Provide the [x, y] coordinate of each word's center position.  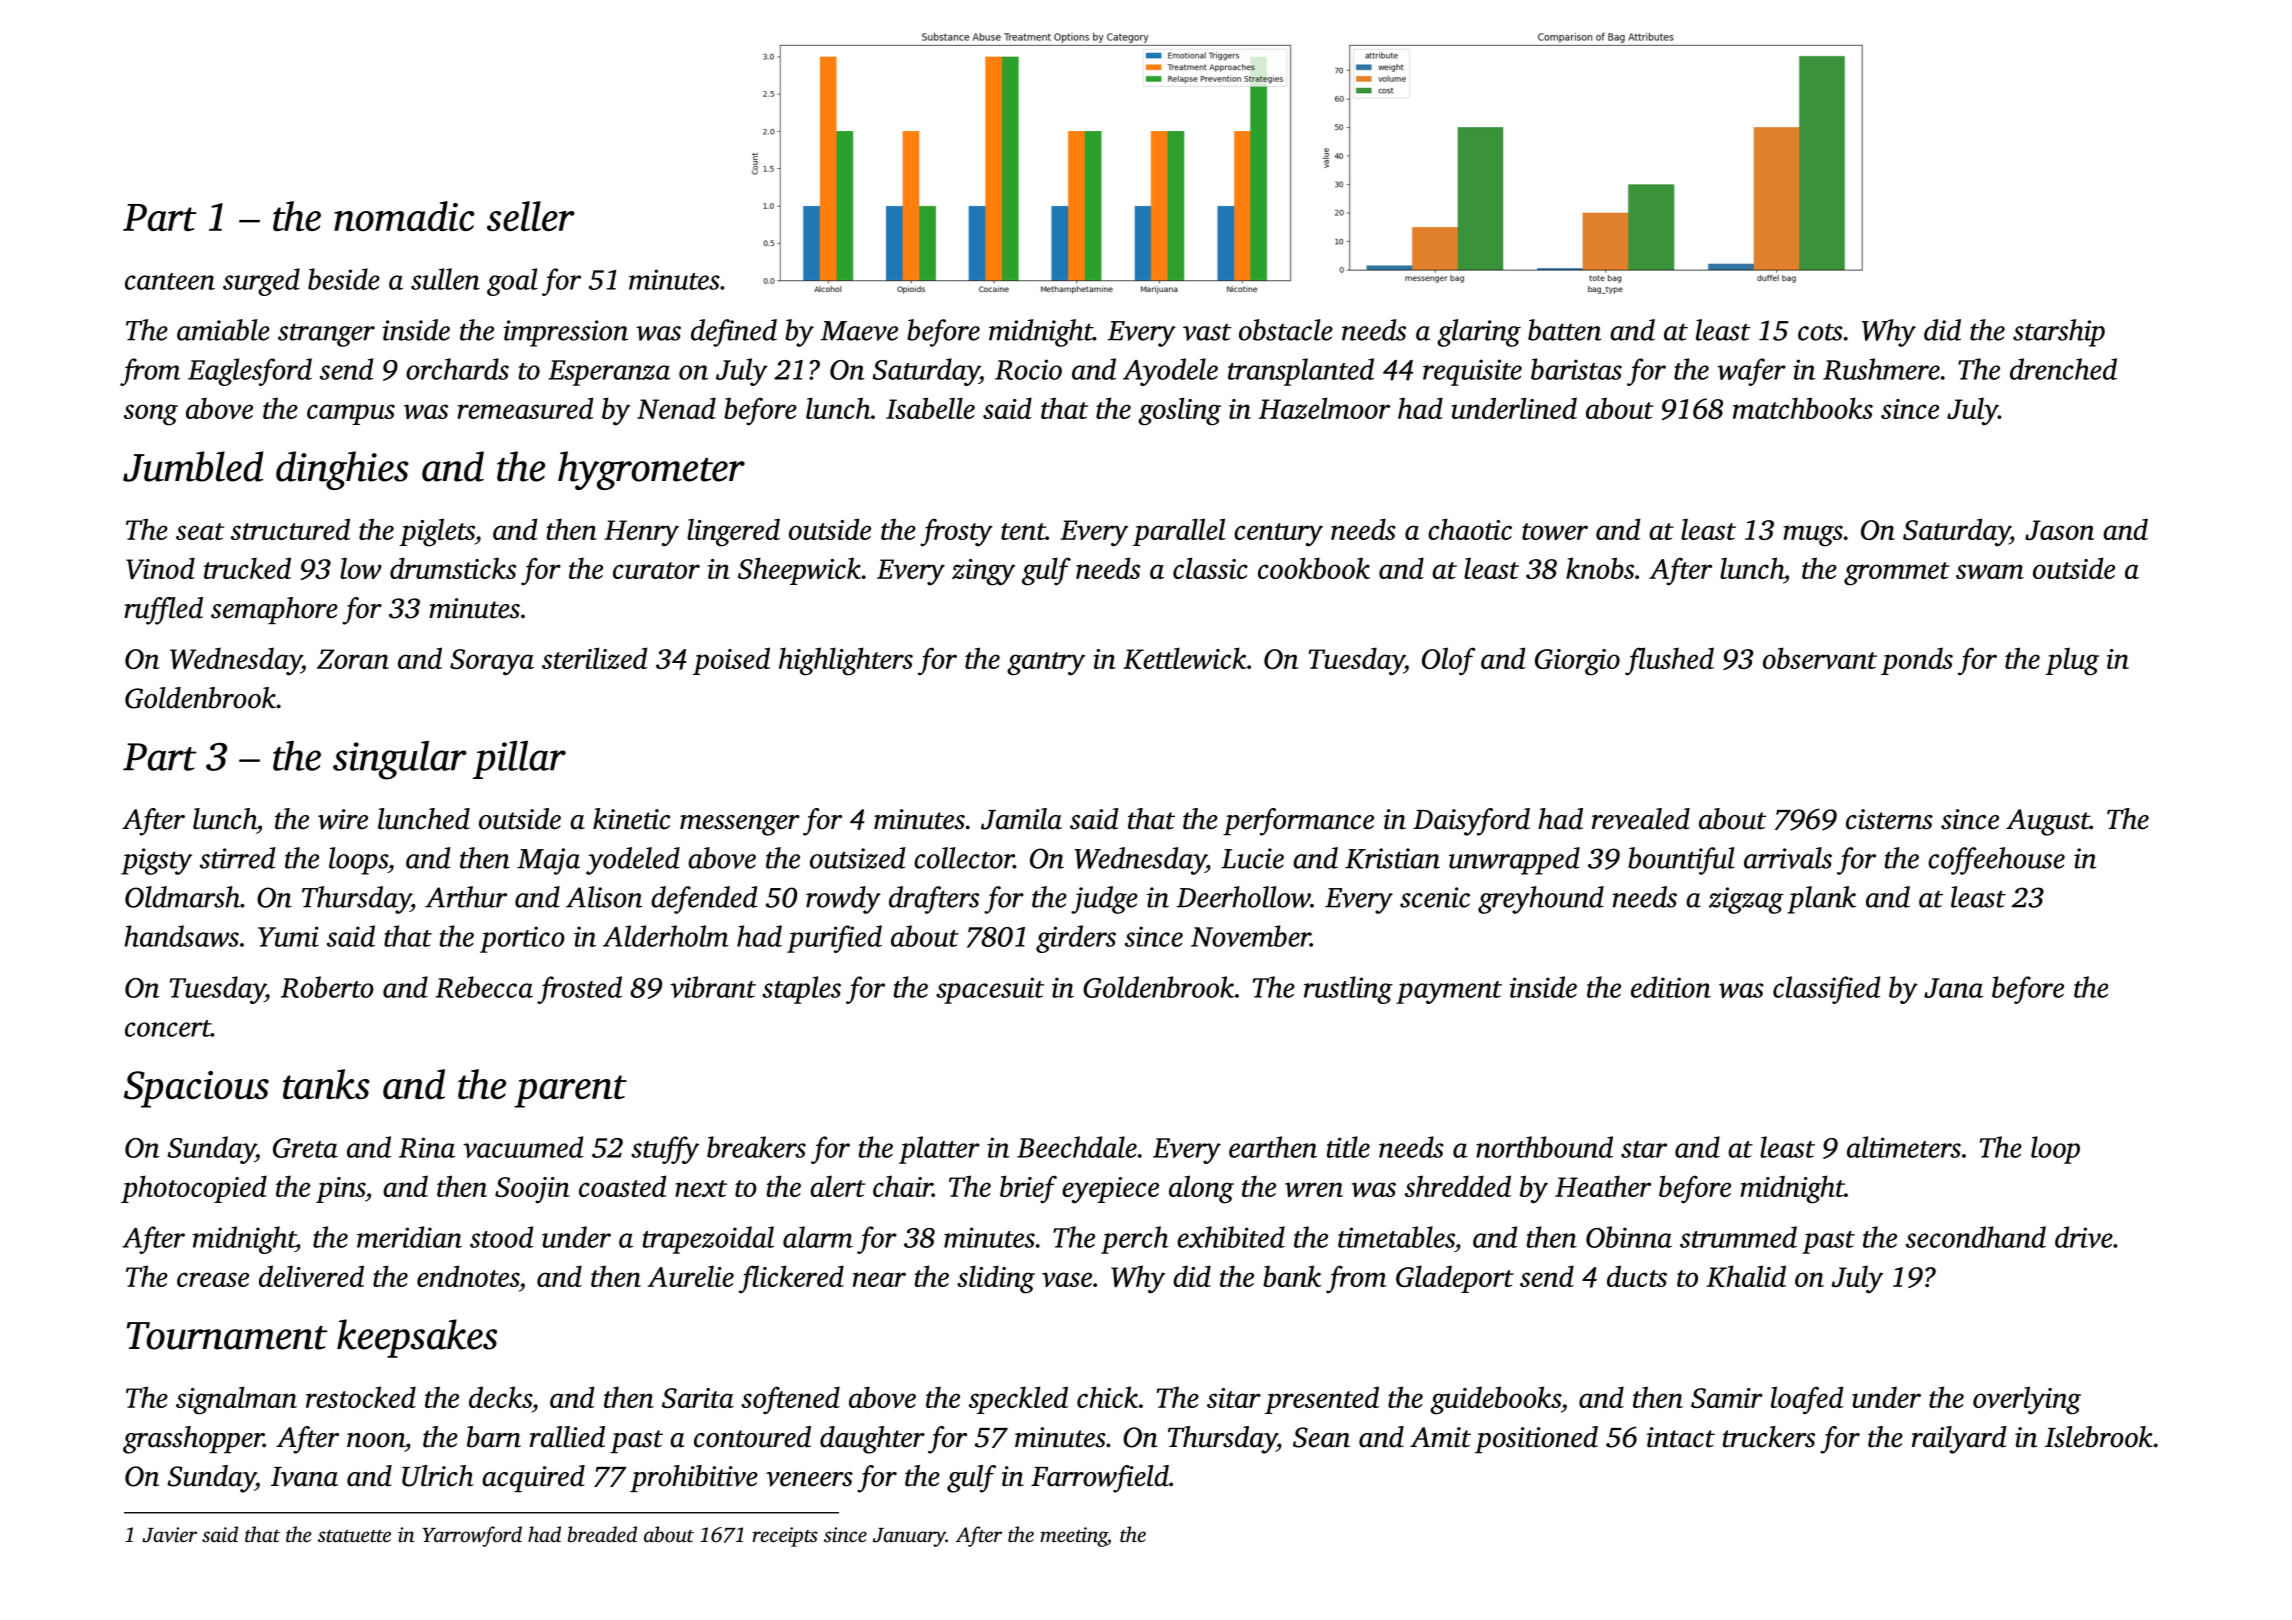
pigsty [156, 861]
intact [1681, 1437]
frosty [956, 532]
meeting [1073, 1537]
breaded [602, 1534]
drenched [2063, 369]
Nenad [676, 408]
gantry [1046, 664]
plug [2072, 661]
